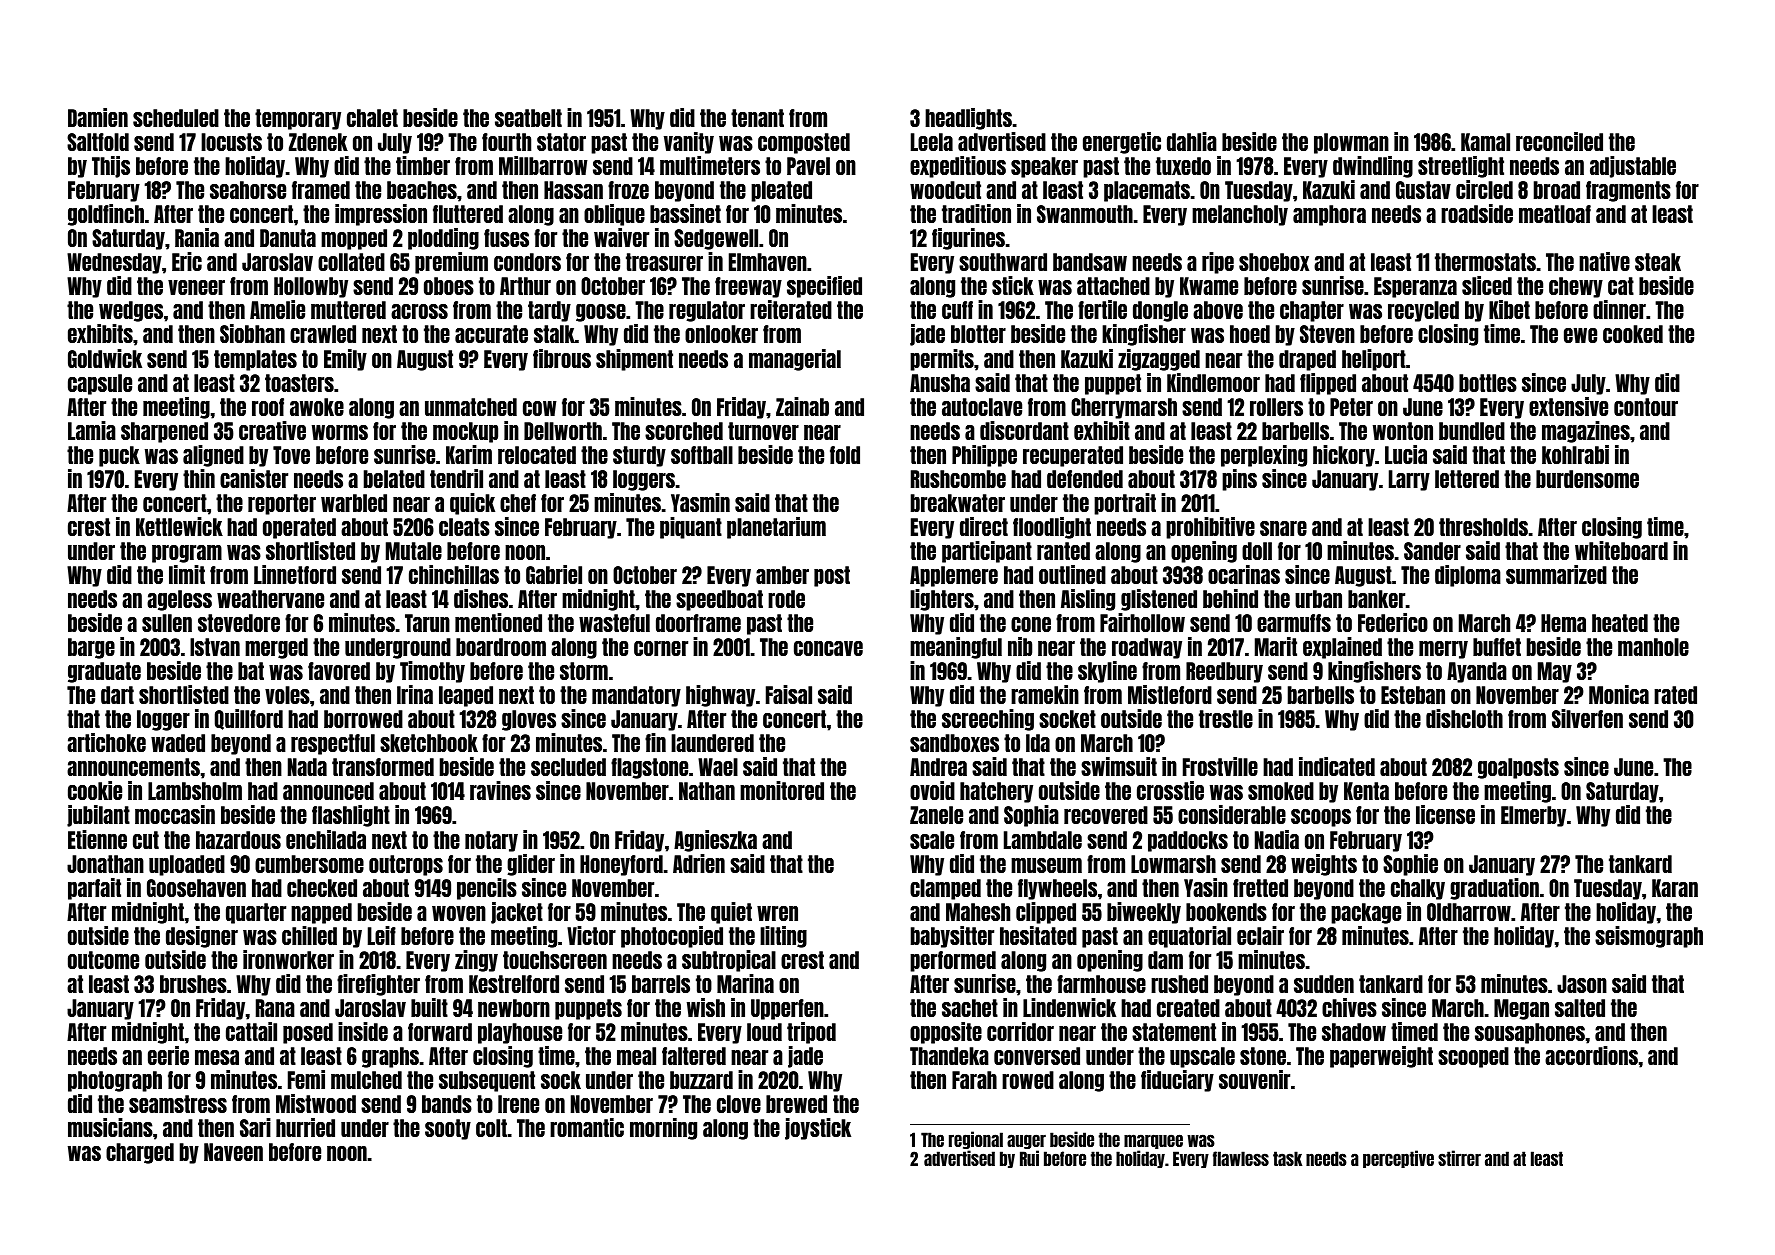  What do you see at coordinates (1568, 406) in the screenshot?
I see `extensive` at bounding box center [1568, 406].
